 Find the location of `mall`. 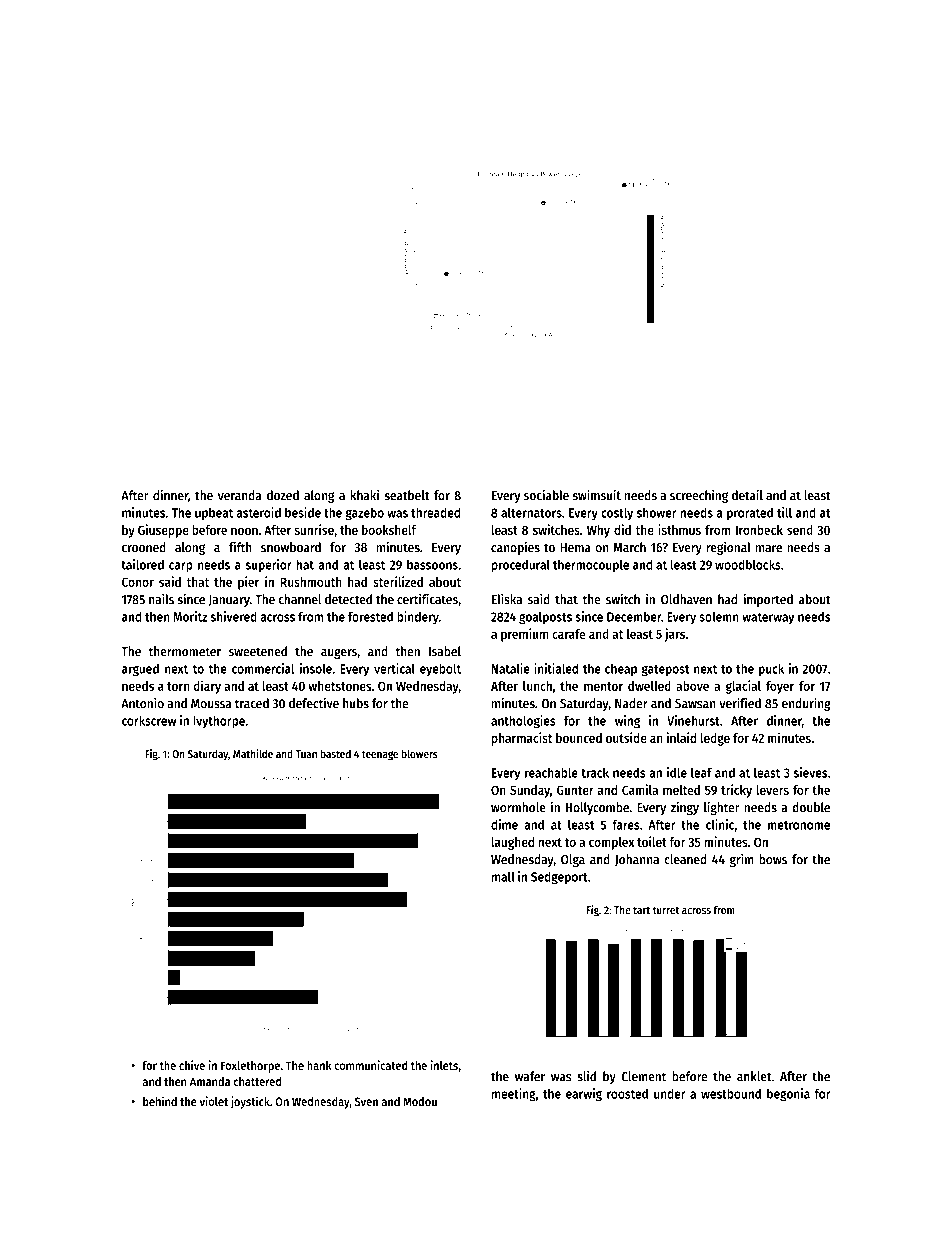

mall is located at coordinates (503, 876).
